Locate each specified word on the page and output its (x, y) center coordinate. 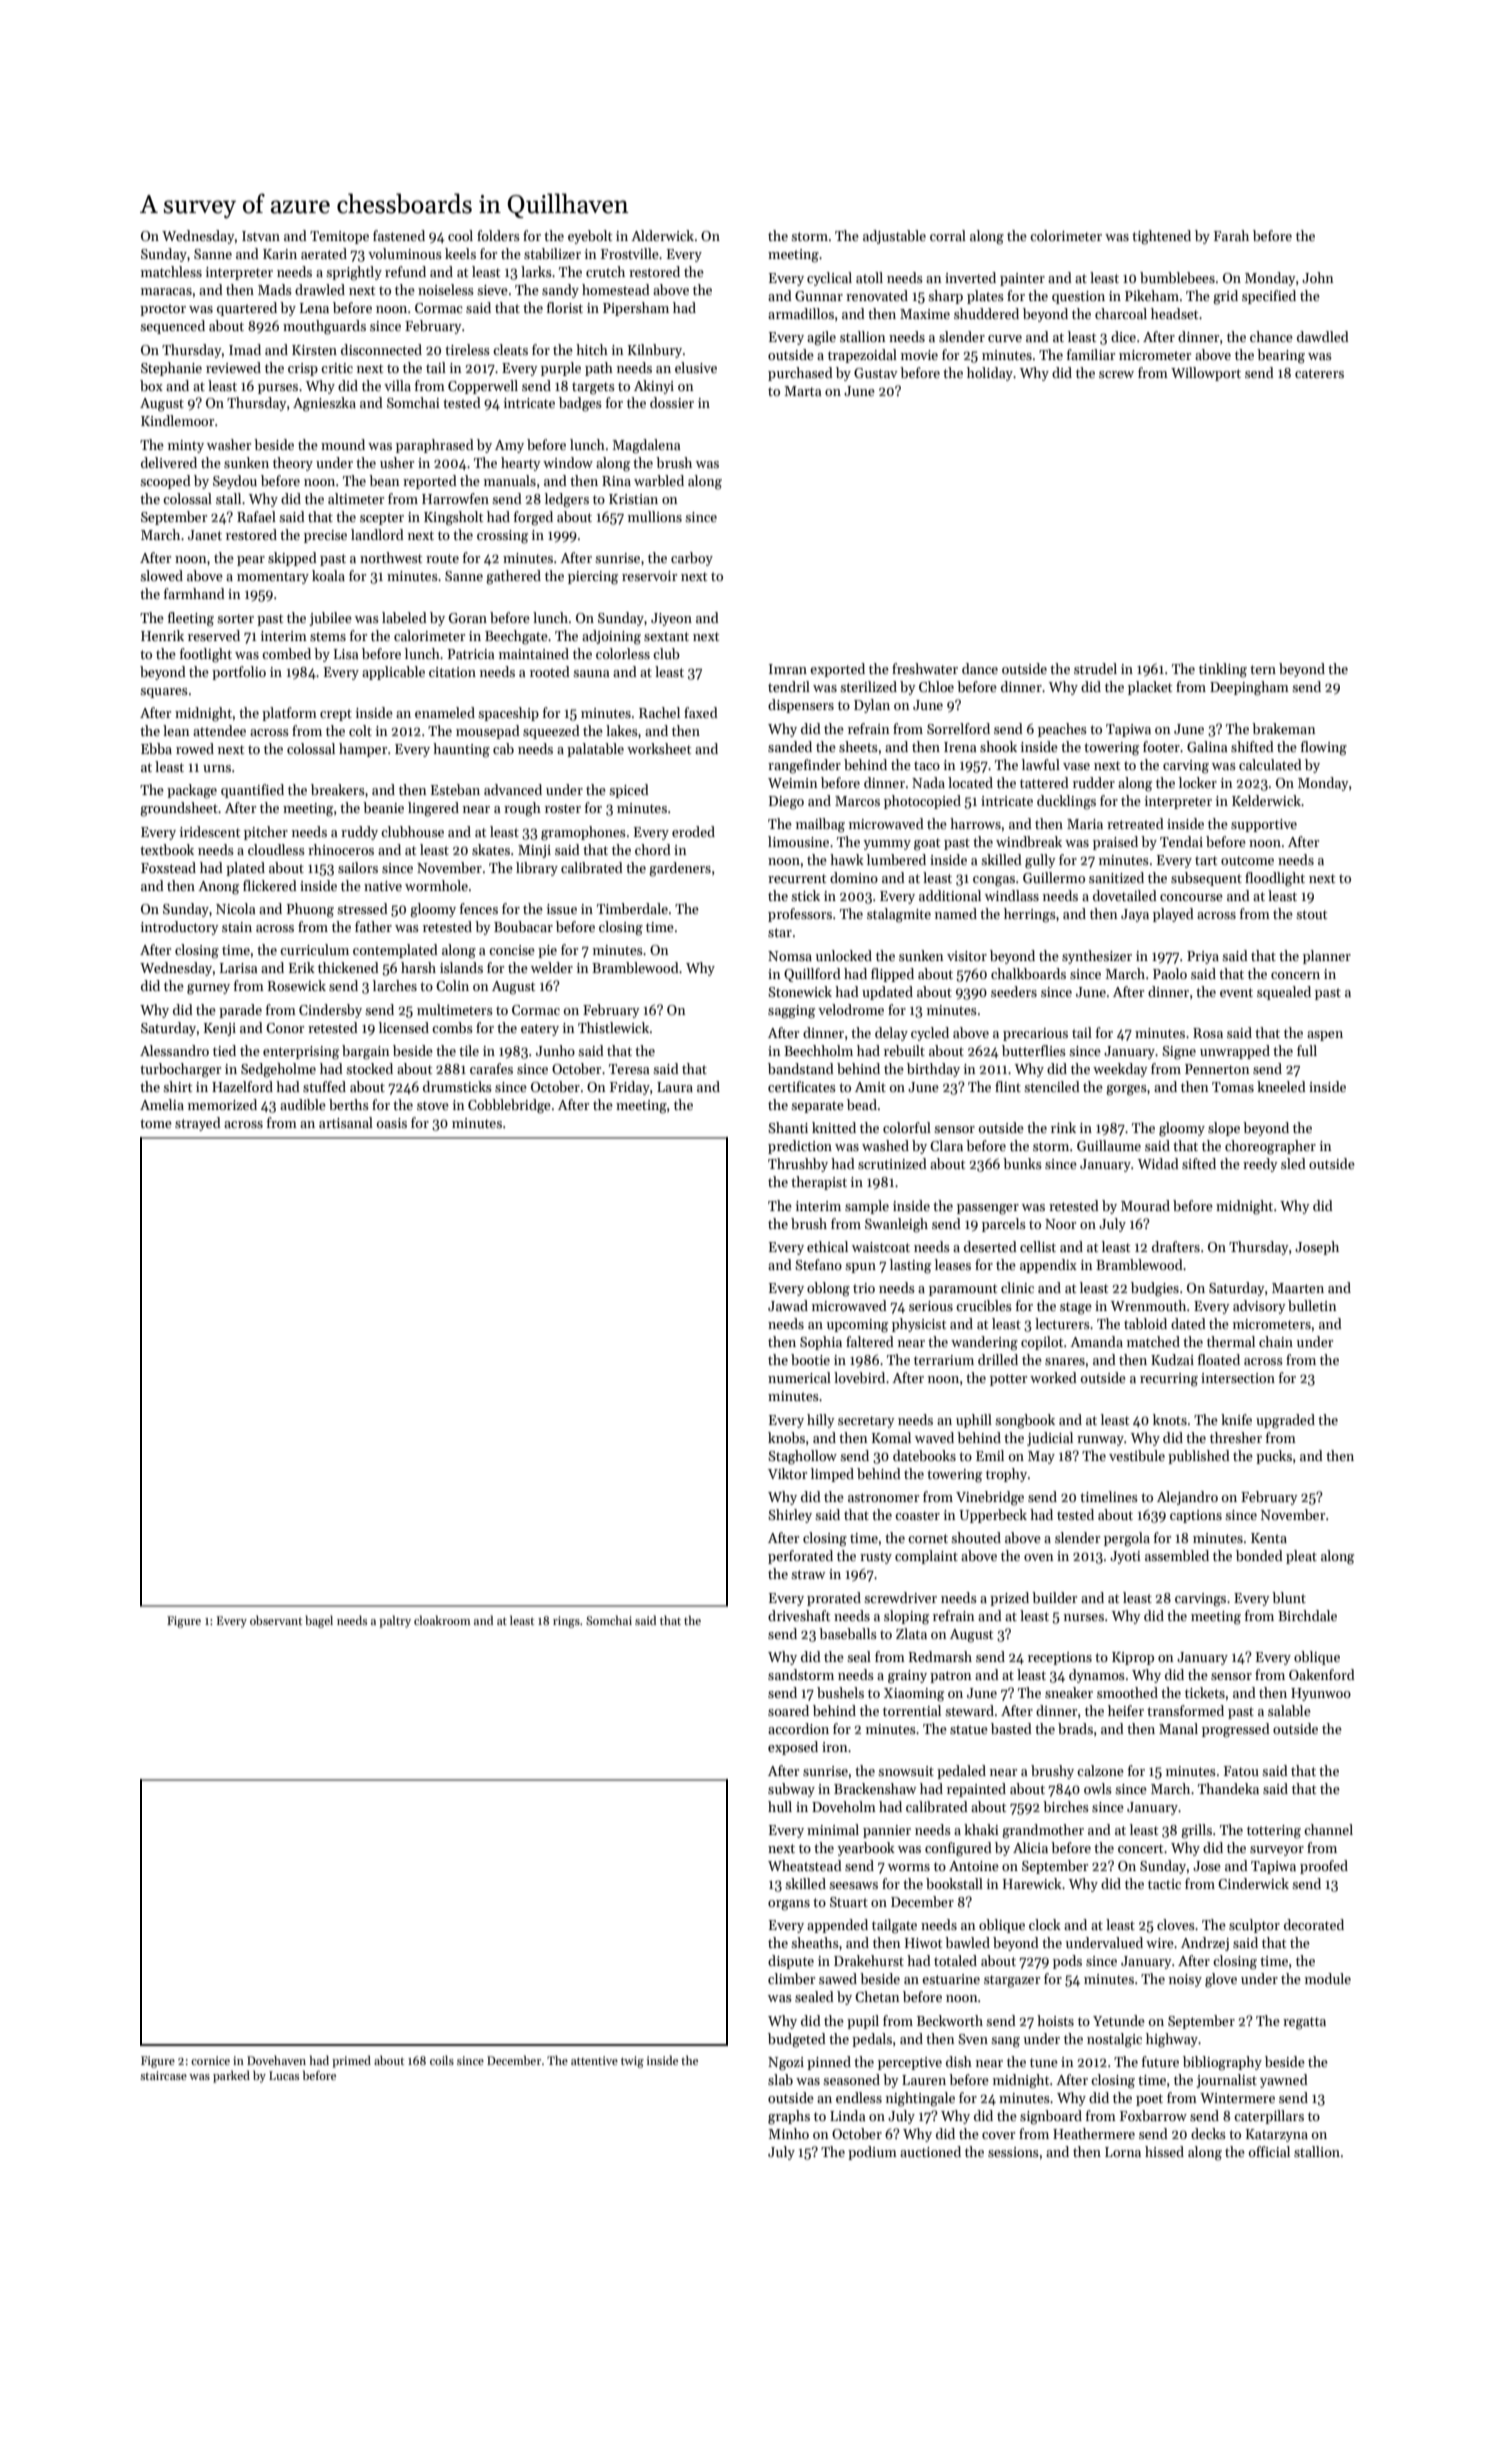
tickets (1205, 1692)
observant (276, 1620)
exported (837, 670)
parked (231, 2076)
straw (808, 1574)
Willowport (1206, 374)
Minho (788, 2133)
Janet (205, 535)
